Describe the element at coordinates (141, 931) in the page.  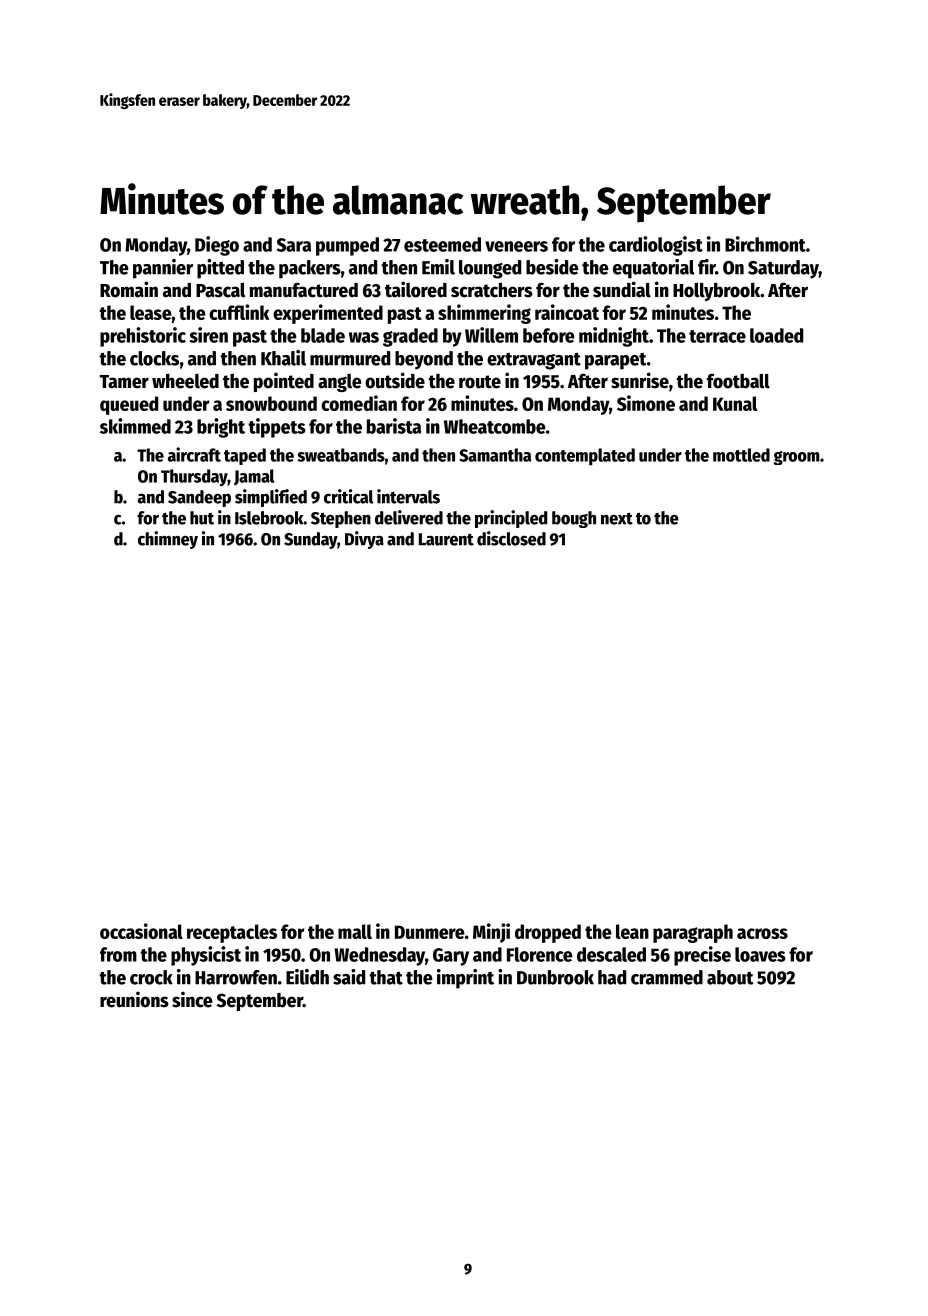
I see `occasional` at that location.
